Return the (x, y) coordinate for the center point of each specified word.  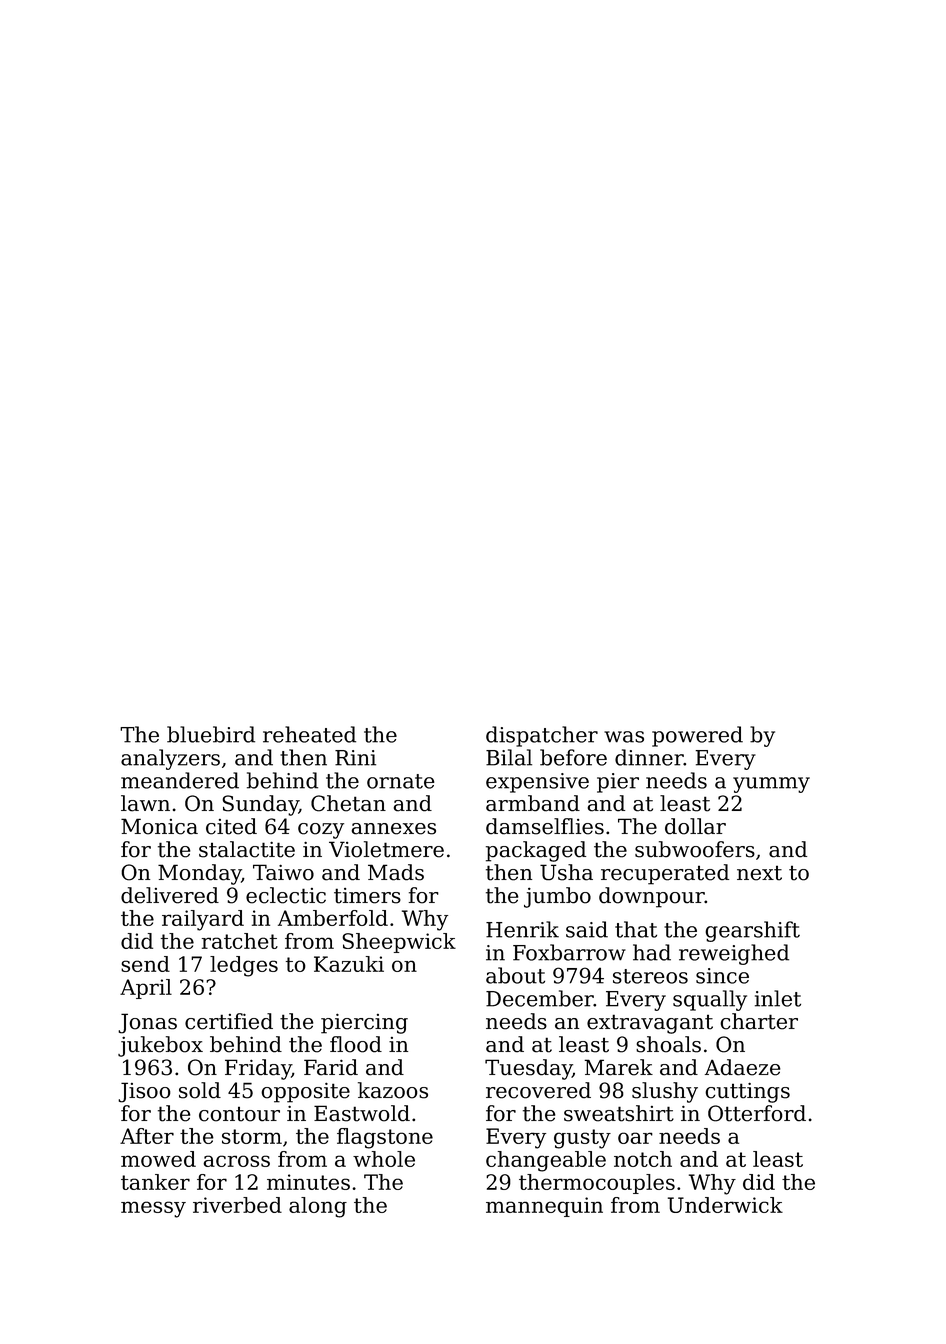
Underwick (725, 1205)
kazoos (393, 1090)
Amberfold (333, 918)
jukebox (160, 1046)
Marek (618, 1067)
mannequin (544, 1207)
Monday (199, 874)
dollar (695, 826)
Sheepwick (399, 943)
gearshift (752, 931)
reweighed (734, 954)
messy (153, 1209)
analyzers (170, 759)
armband (533, 803)
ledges (244, 966)
